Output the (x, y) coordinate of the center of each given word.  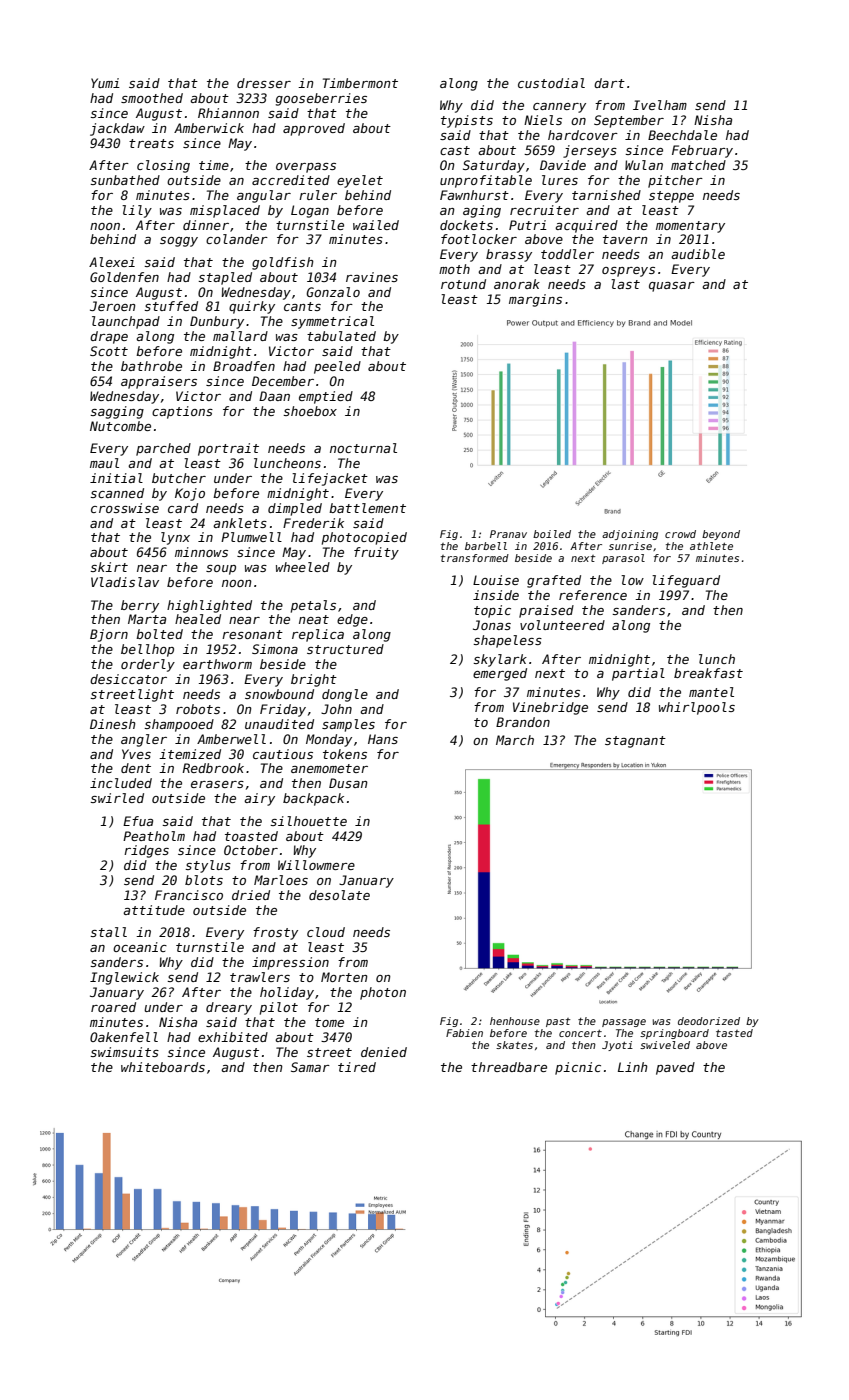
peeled (337, 367)
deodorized (709, 1021)
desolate (339, 895)
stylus (208, 866)
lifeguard (686, 581)
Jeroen (113, 306)
